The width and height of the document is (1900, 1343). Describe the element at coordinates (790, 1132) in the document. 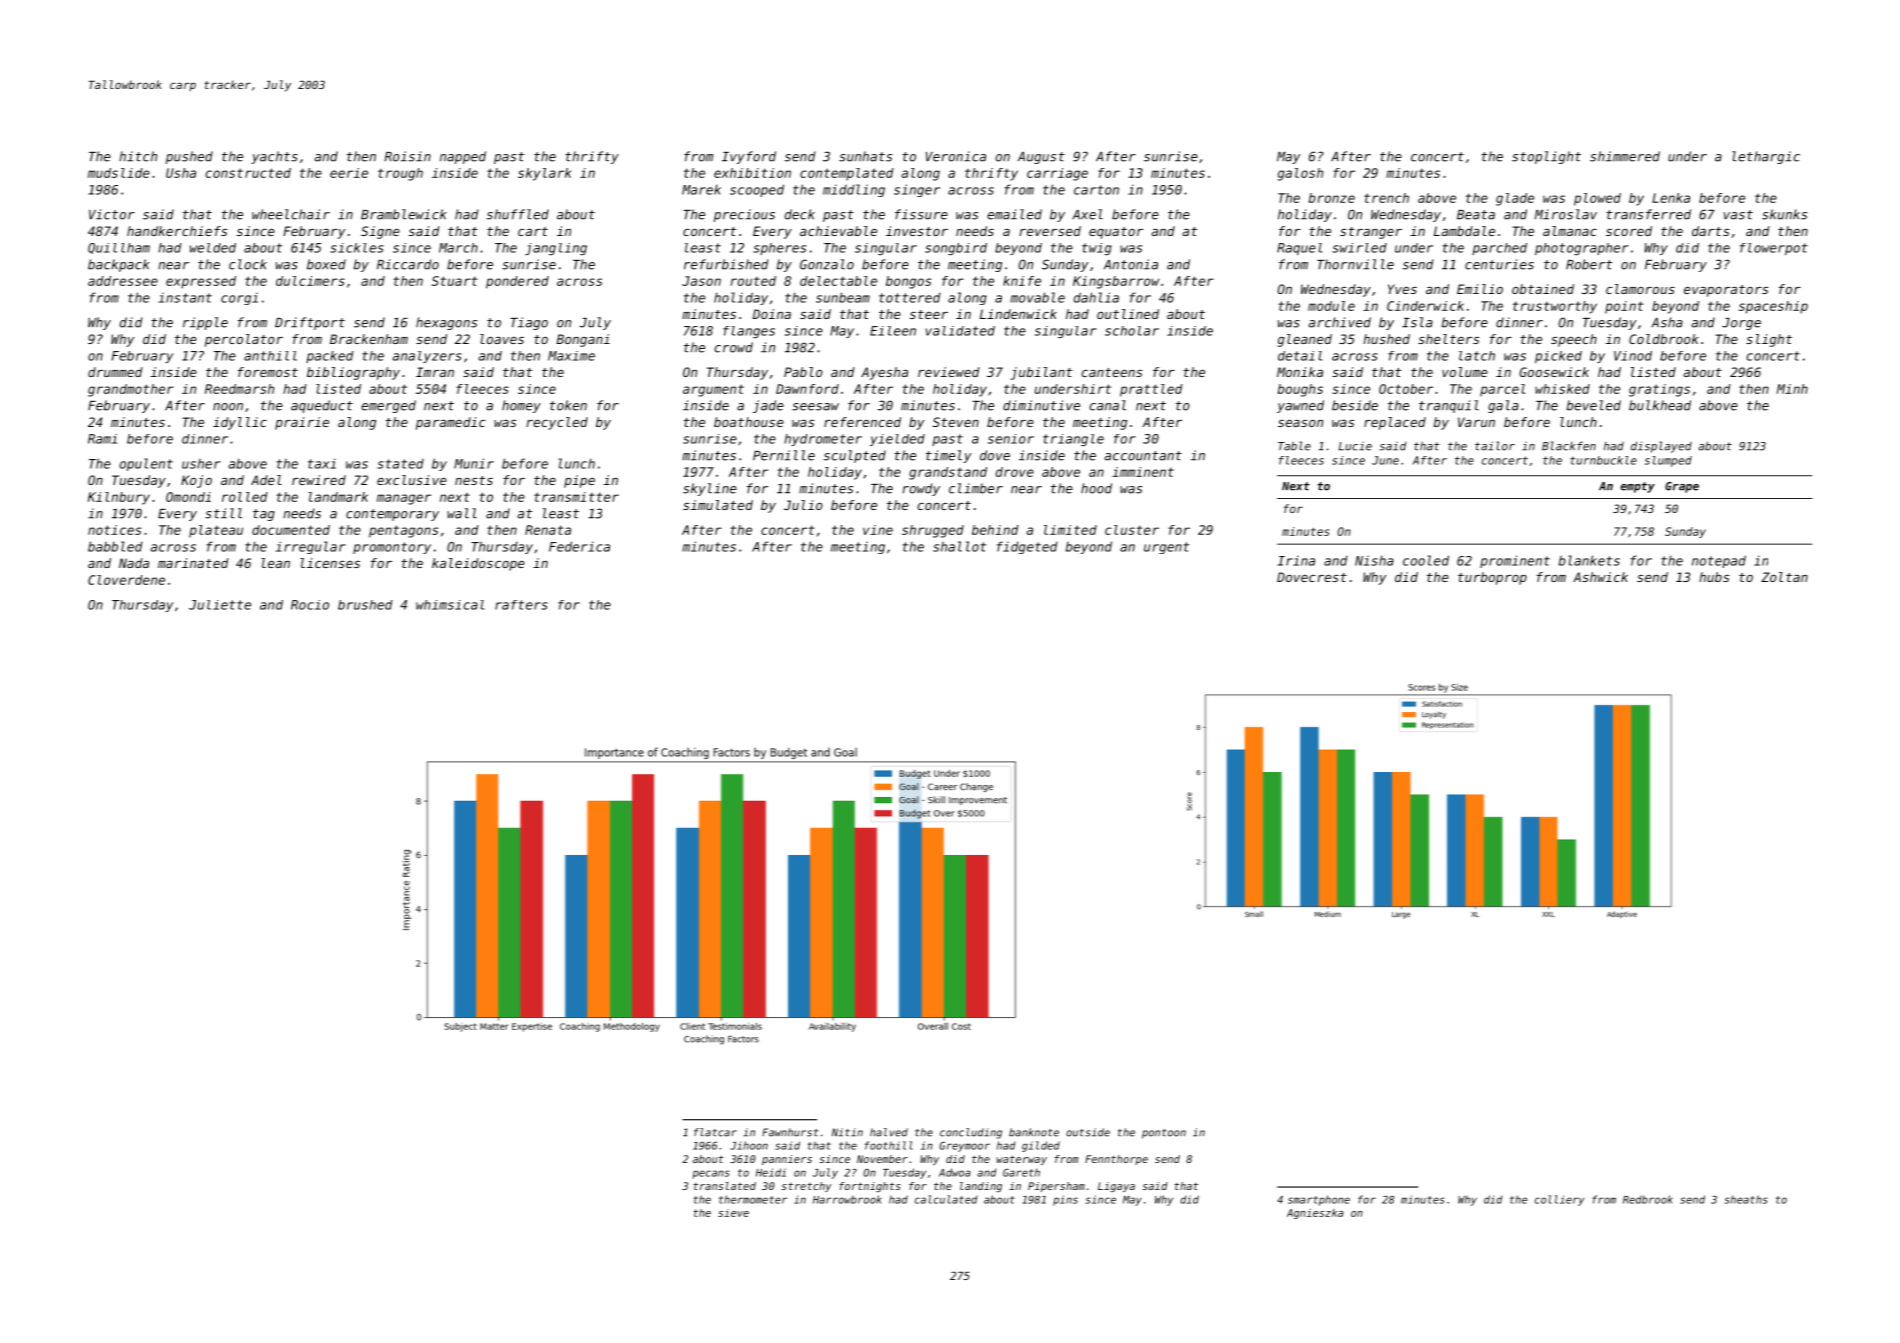

I see `Fawnhurst` at that location.
